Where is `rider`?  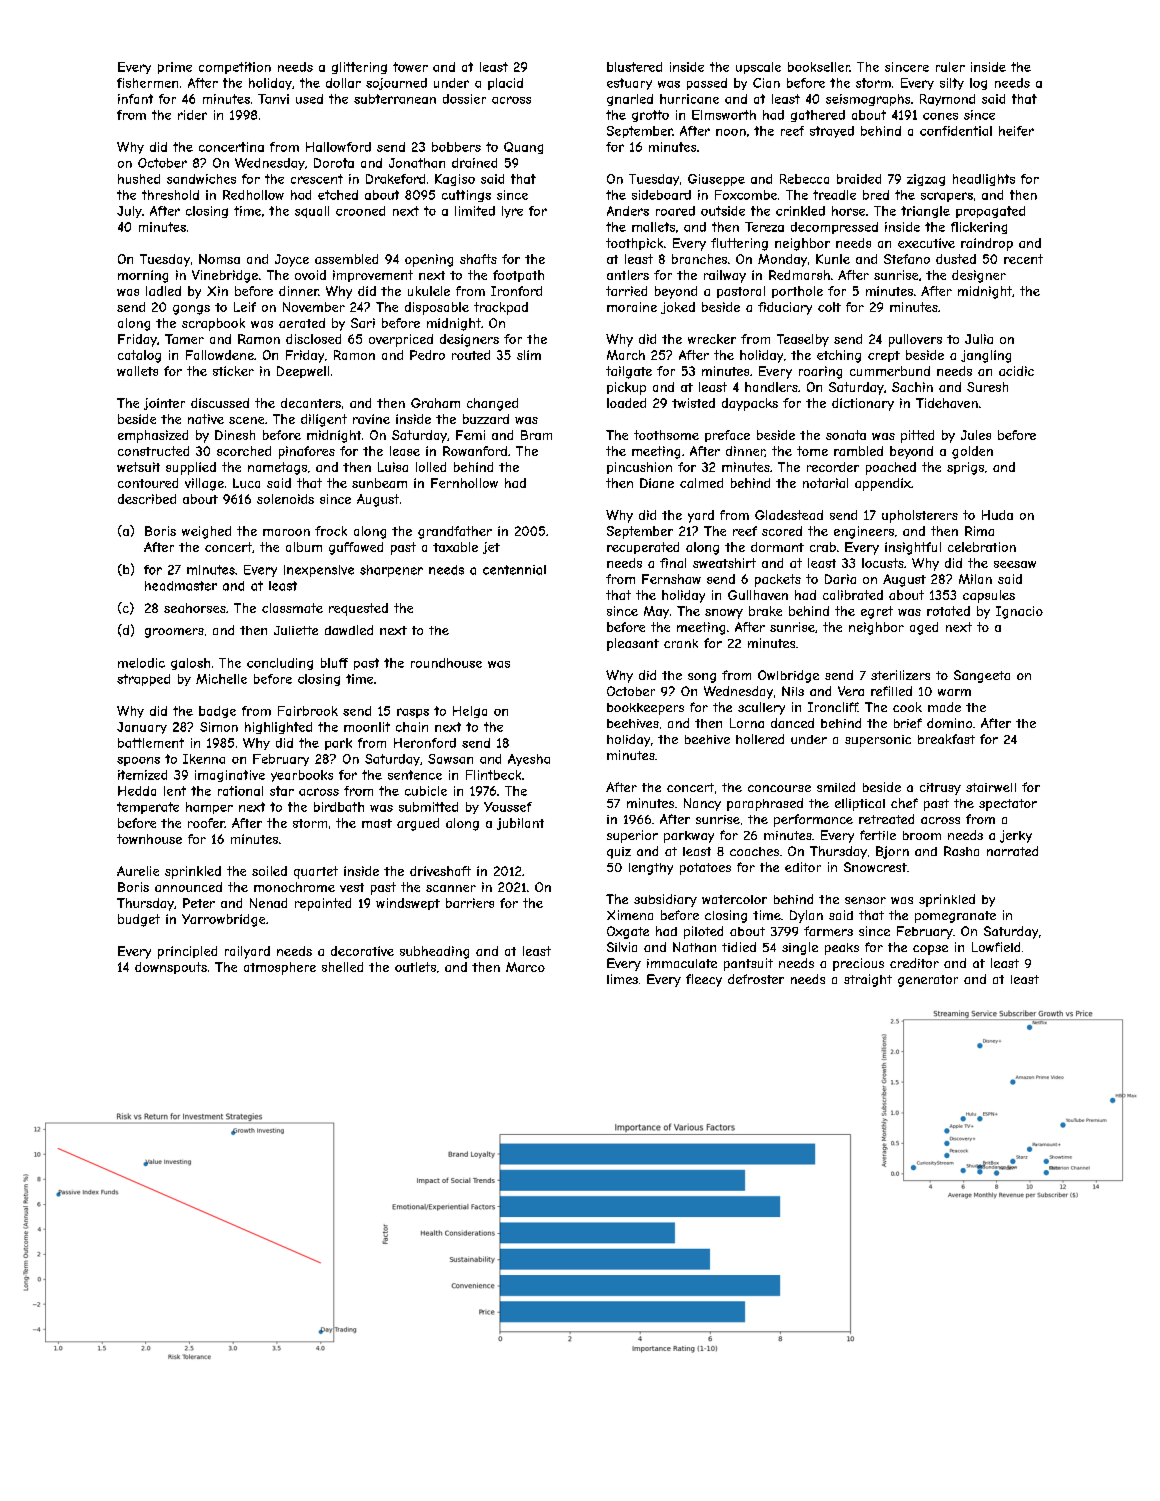 rider is located at coordinates (192, 115).
